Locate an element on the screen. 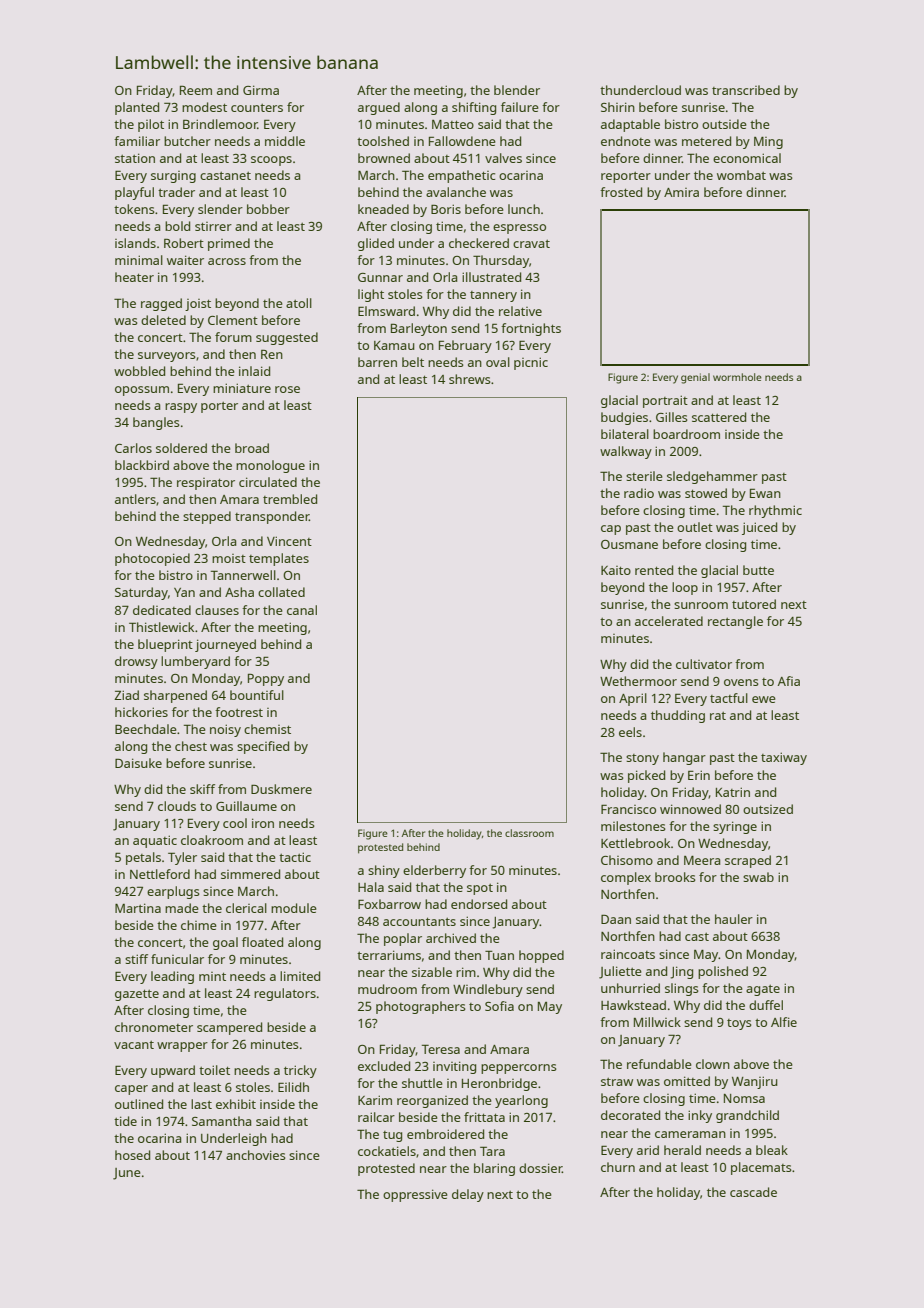  Girma is located at coordinates (261, 90).
